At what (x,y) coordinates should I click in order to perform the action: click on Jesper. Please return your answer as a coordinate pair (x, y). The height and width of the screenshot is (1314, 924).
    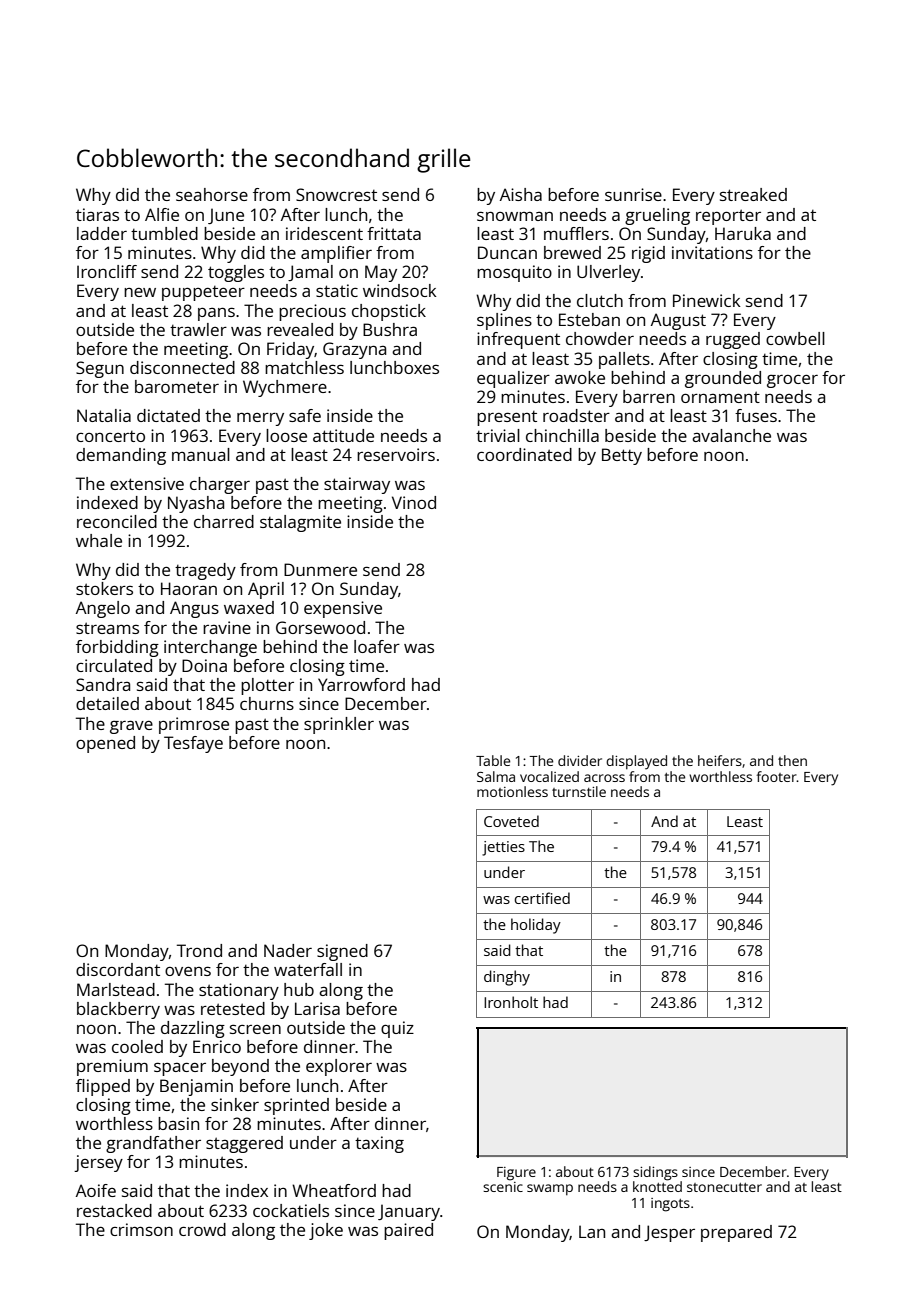
    Looking at the image, I should click on (669, 1233).
